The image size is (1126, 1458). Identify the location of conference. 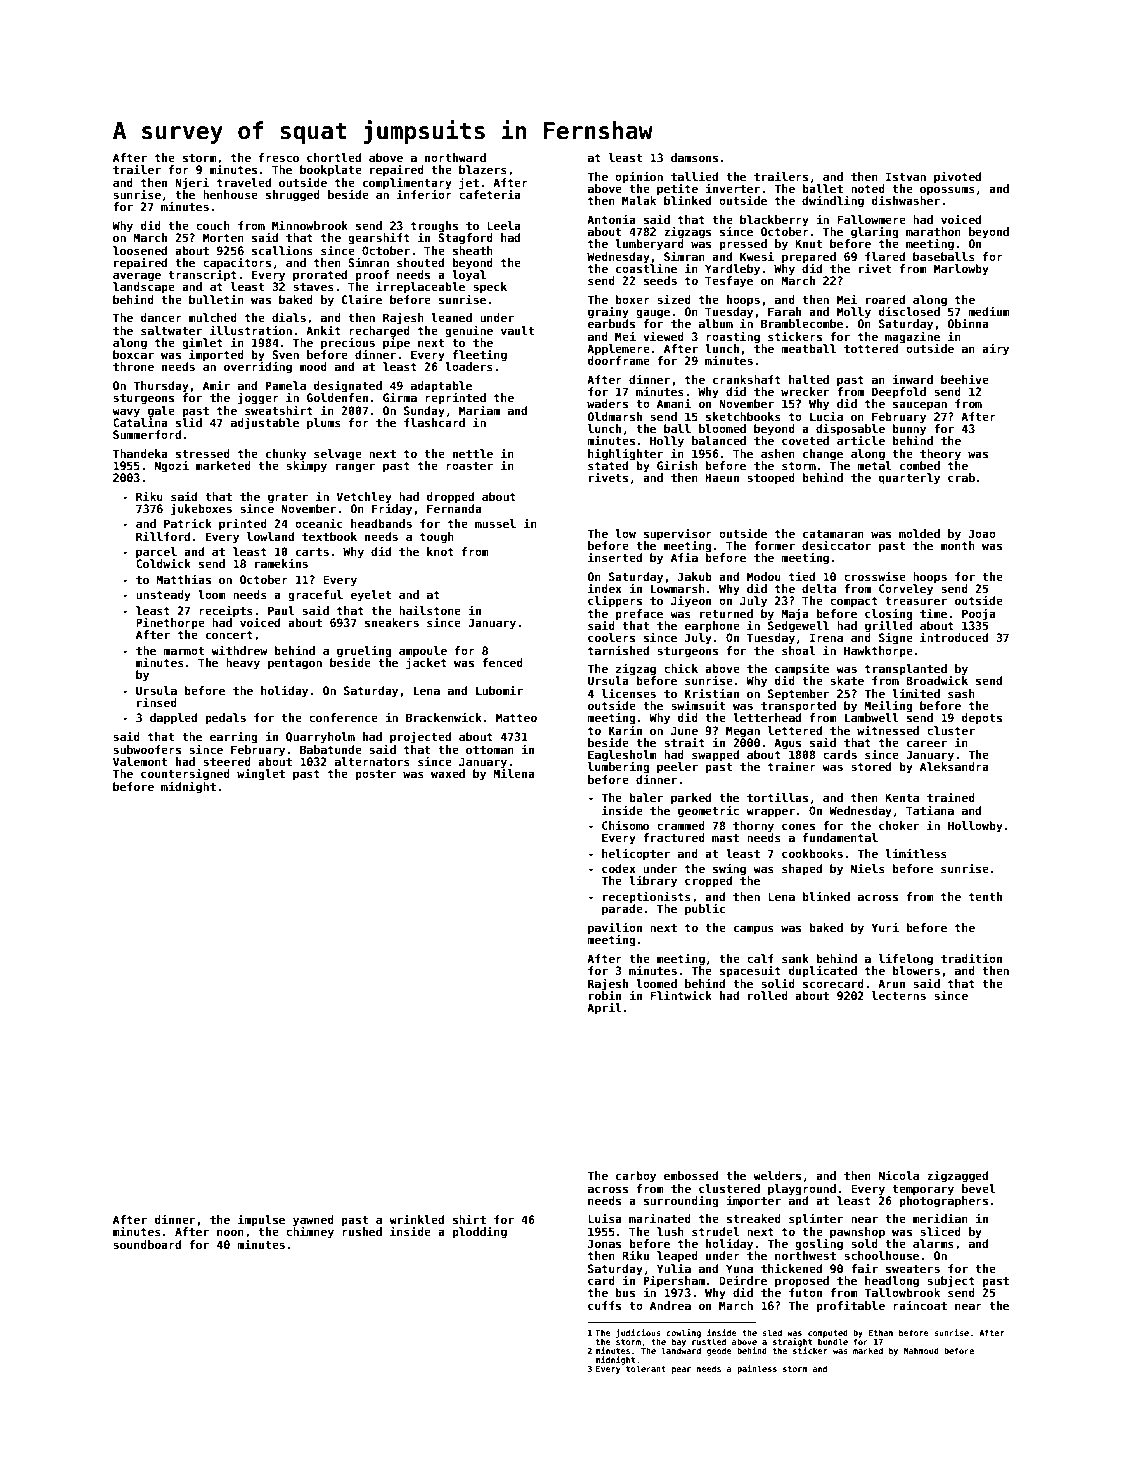
(343, 717).
